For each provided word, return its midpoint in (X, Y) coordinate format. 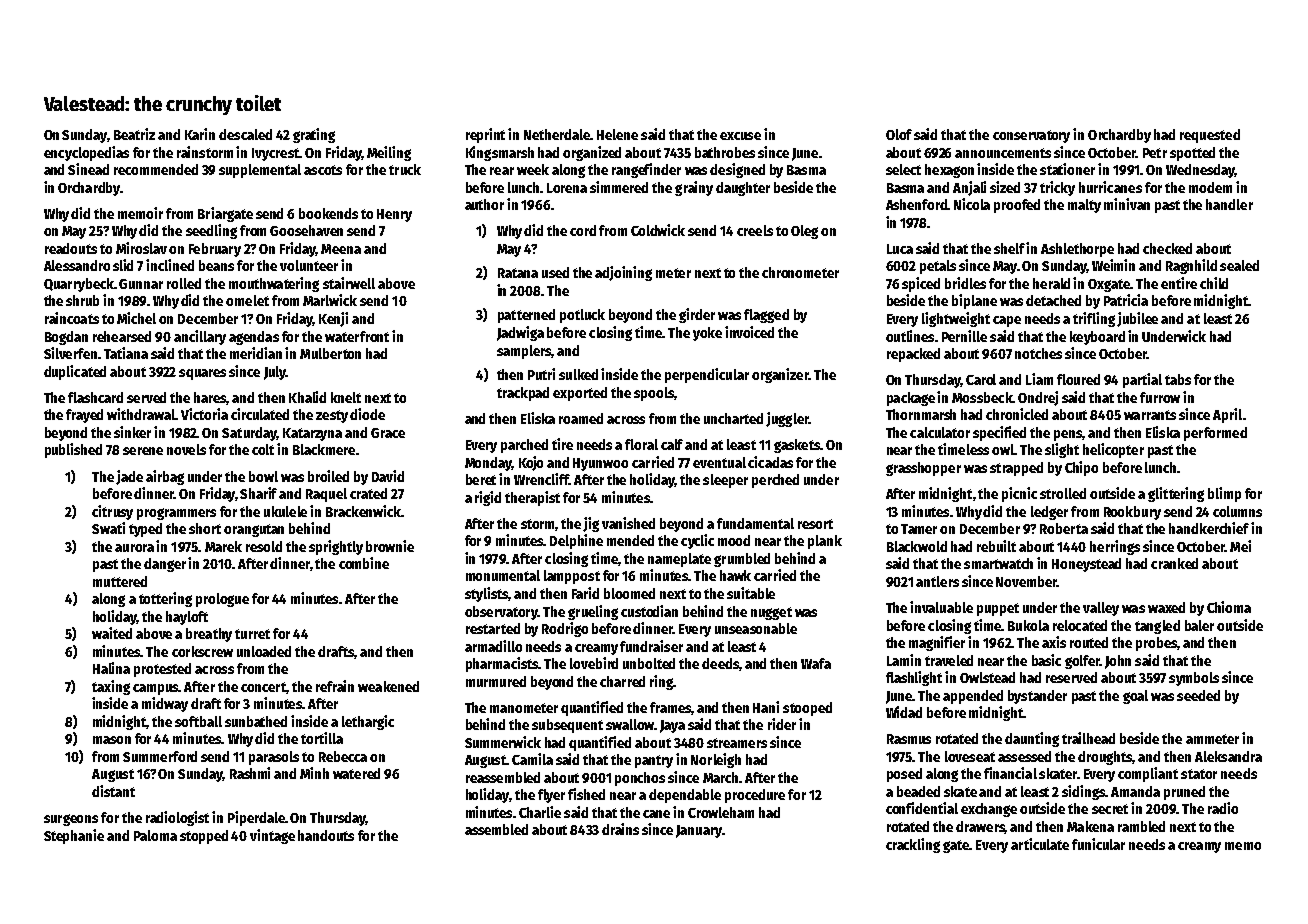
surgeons (71, 820)
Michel (136, 318)
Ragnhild (1191, 266)
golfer (1082, 662)
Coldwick (658, 230)
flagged (766, 316)
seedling (211, 231)
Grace (388, 433)
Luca (900, 249)
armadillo (493, 646)
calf (672, 444)
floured (1078, 379)
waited (112, 633)
